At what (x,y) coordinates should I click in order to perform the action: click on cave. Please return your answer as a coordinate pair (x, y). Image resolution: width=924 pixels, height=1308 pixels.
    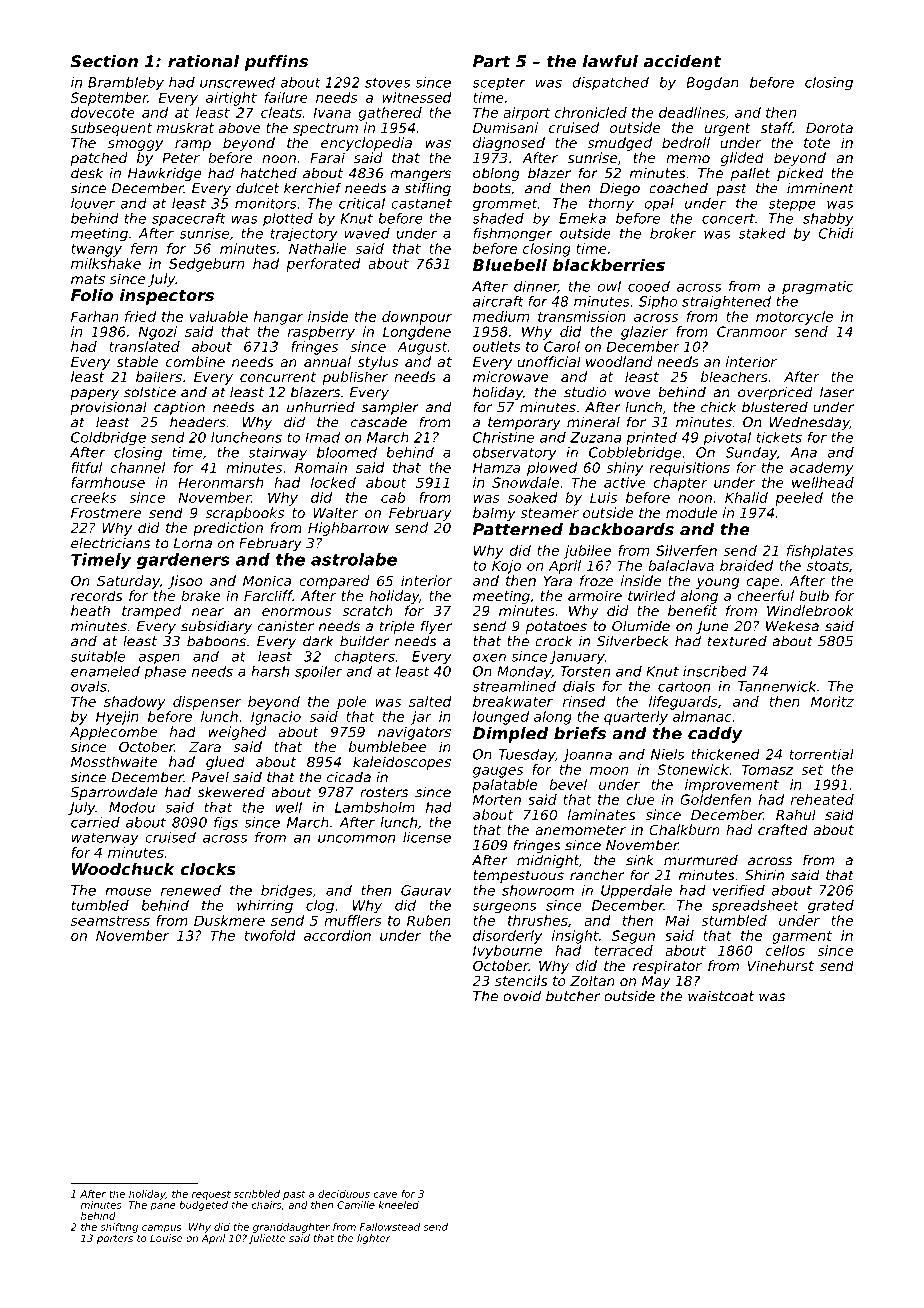
    Looking at the image, I should click on (385, 1195).
